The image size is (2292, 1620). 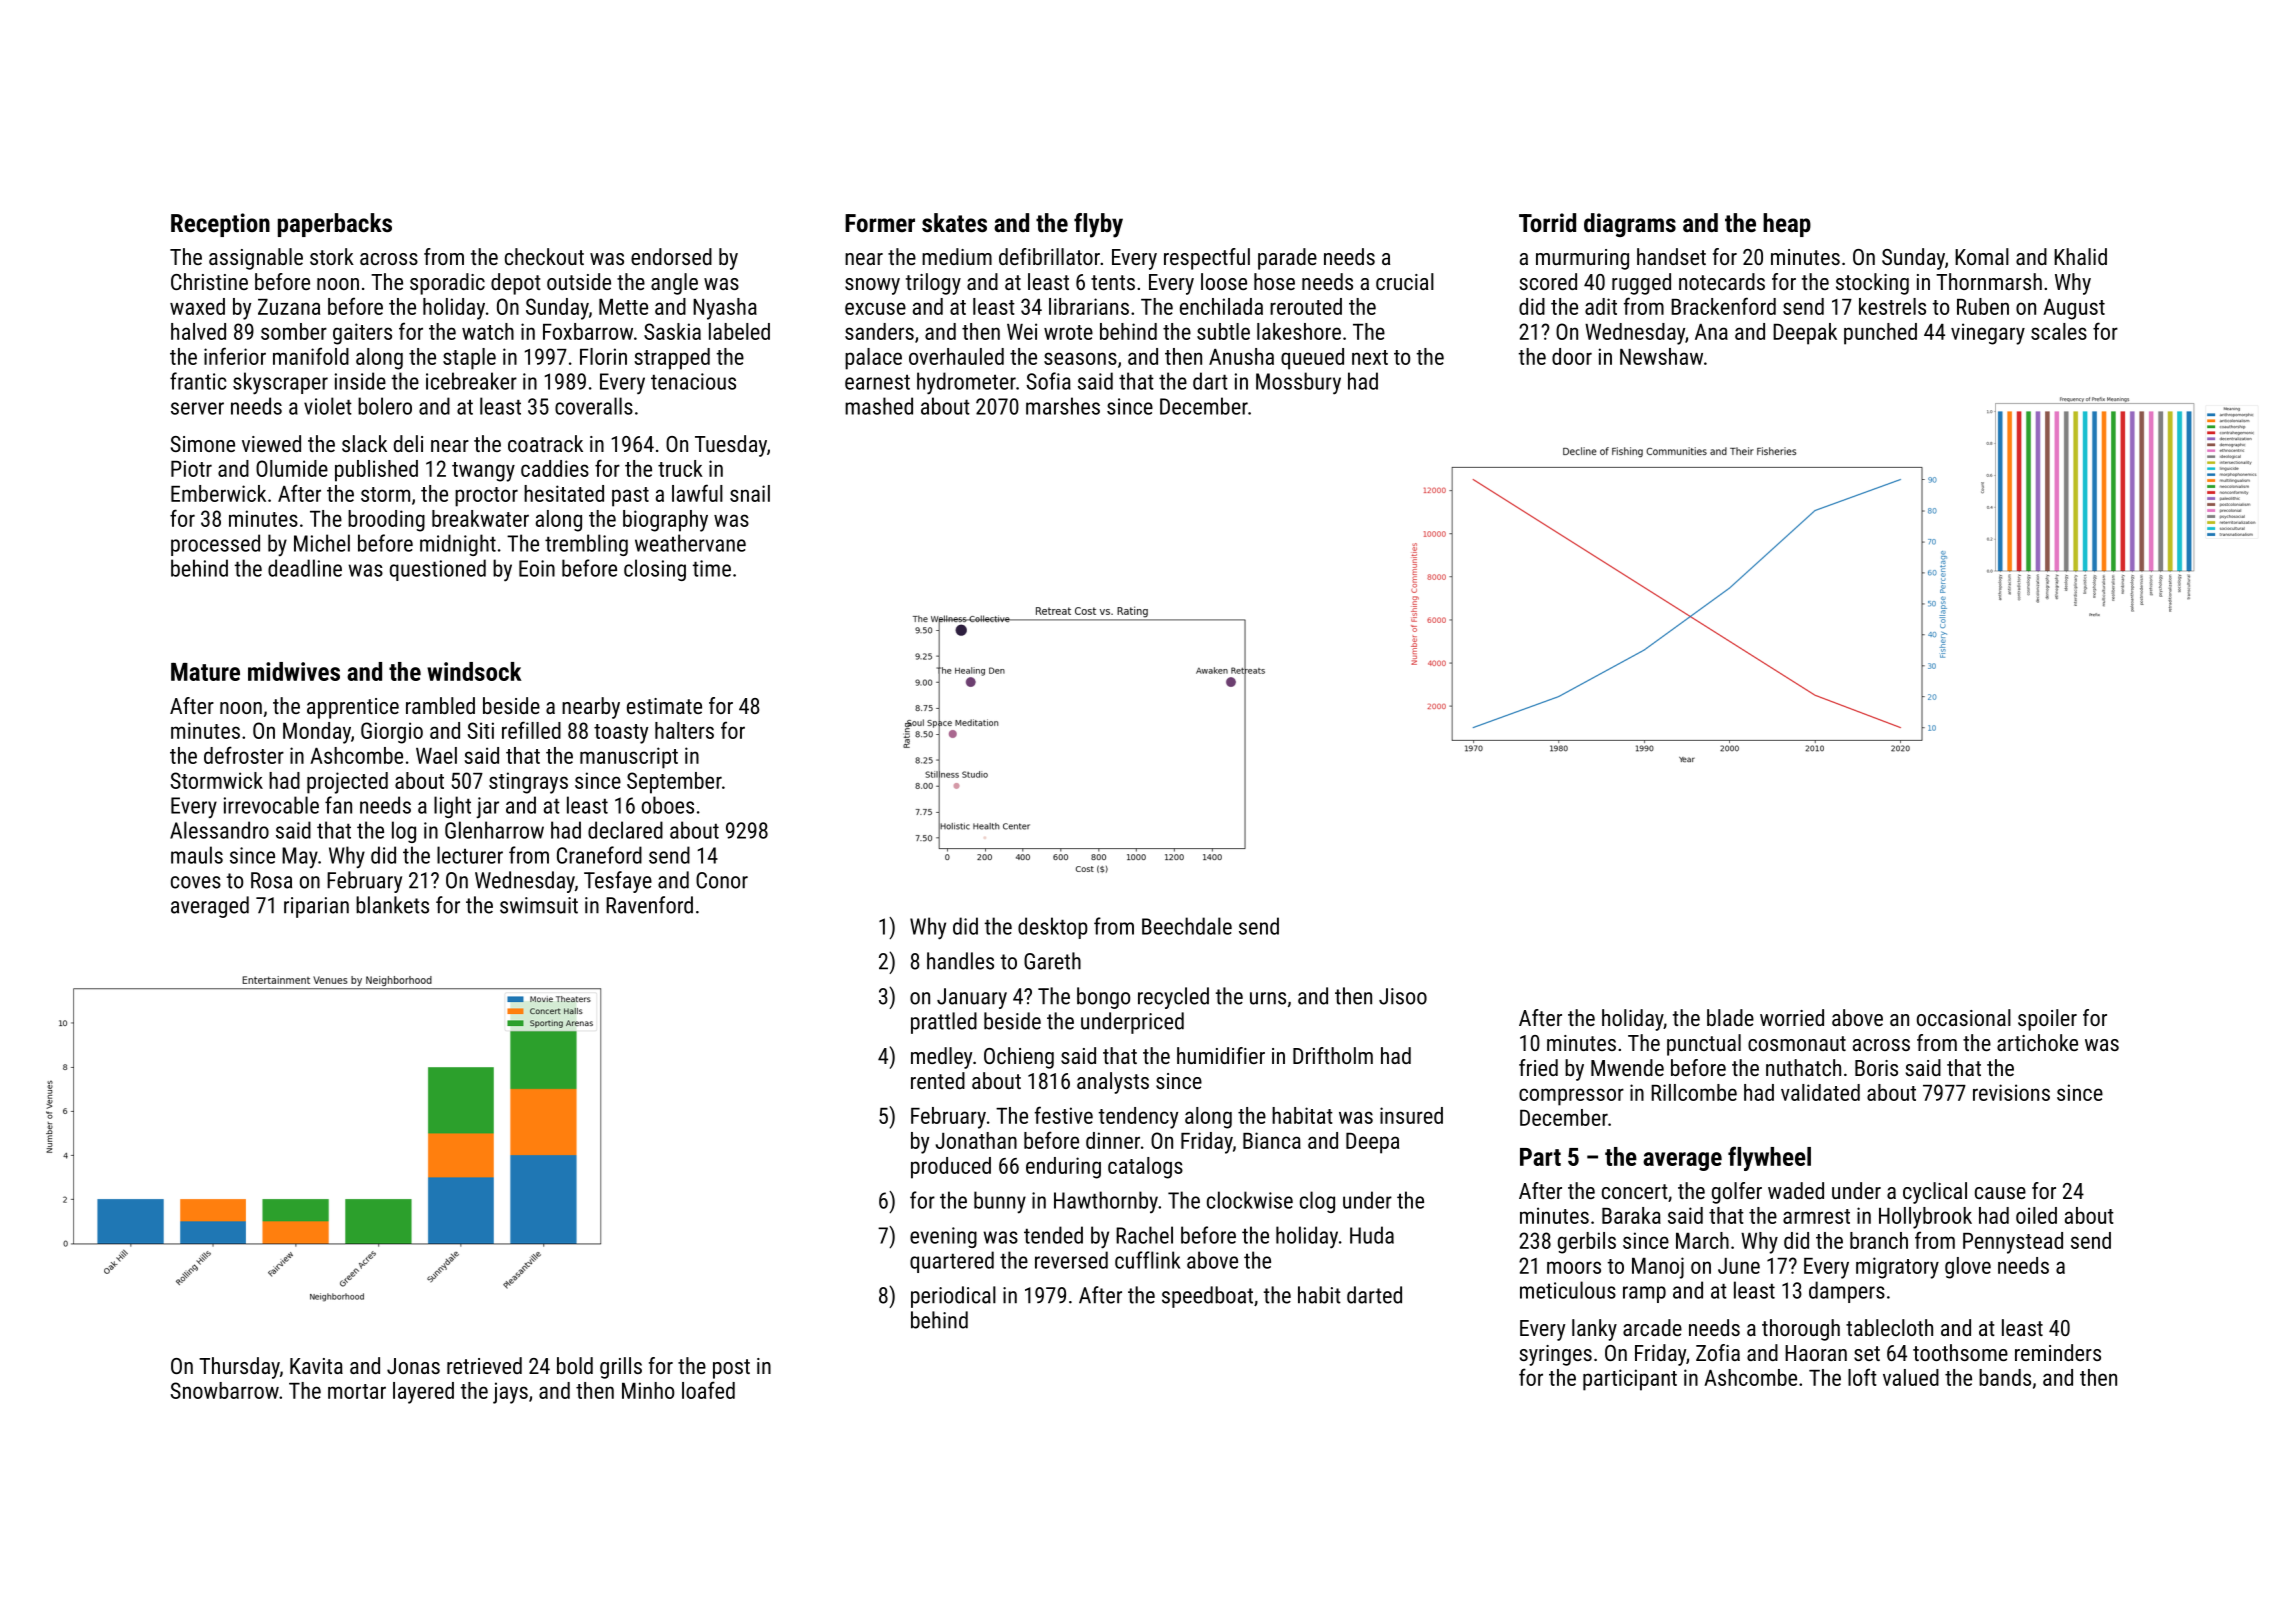 What do you see at coordinates (1405, 281) in the document?
I see `crucial` at bounding box center [1405, 281].
